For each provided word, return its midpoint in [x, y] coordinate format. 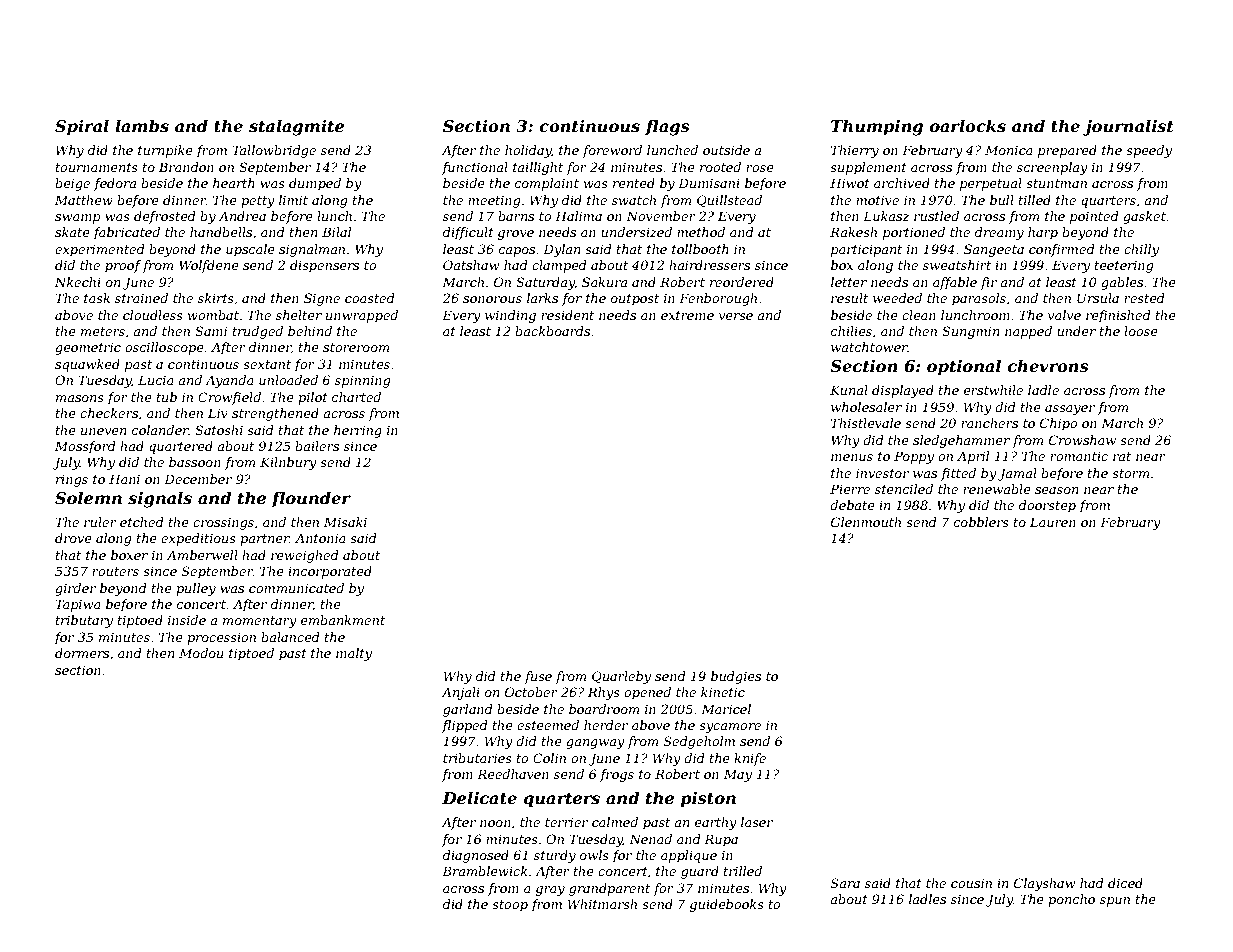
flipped [465, 726]
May [738, 775]
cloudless [153, 315]
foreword [612, 151]
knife [750, 759]
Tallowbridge [274, 151]
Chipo [1059, 424]
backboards [552, 331]
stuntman [1056, 183]
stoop [510, 906]
